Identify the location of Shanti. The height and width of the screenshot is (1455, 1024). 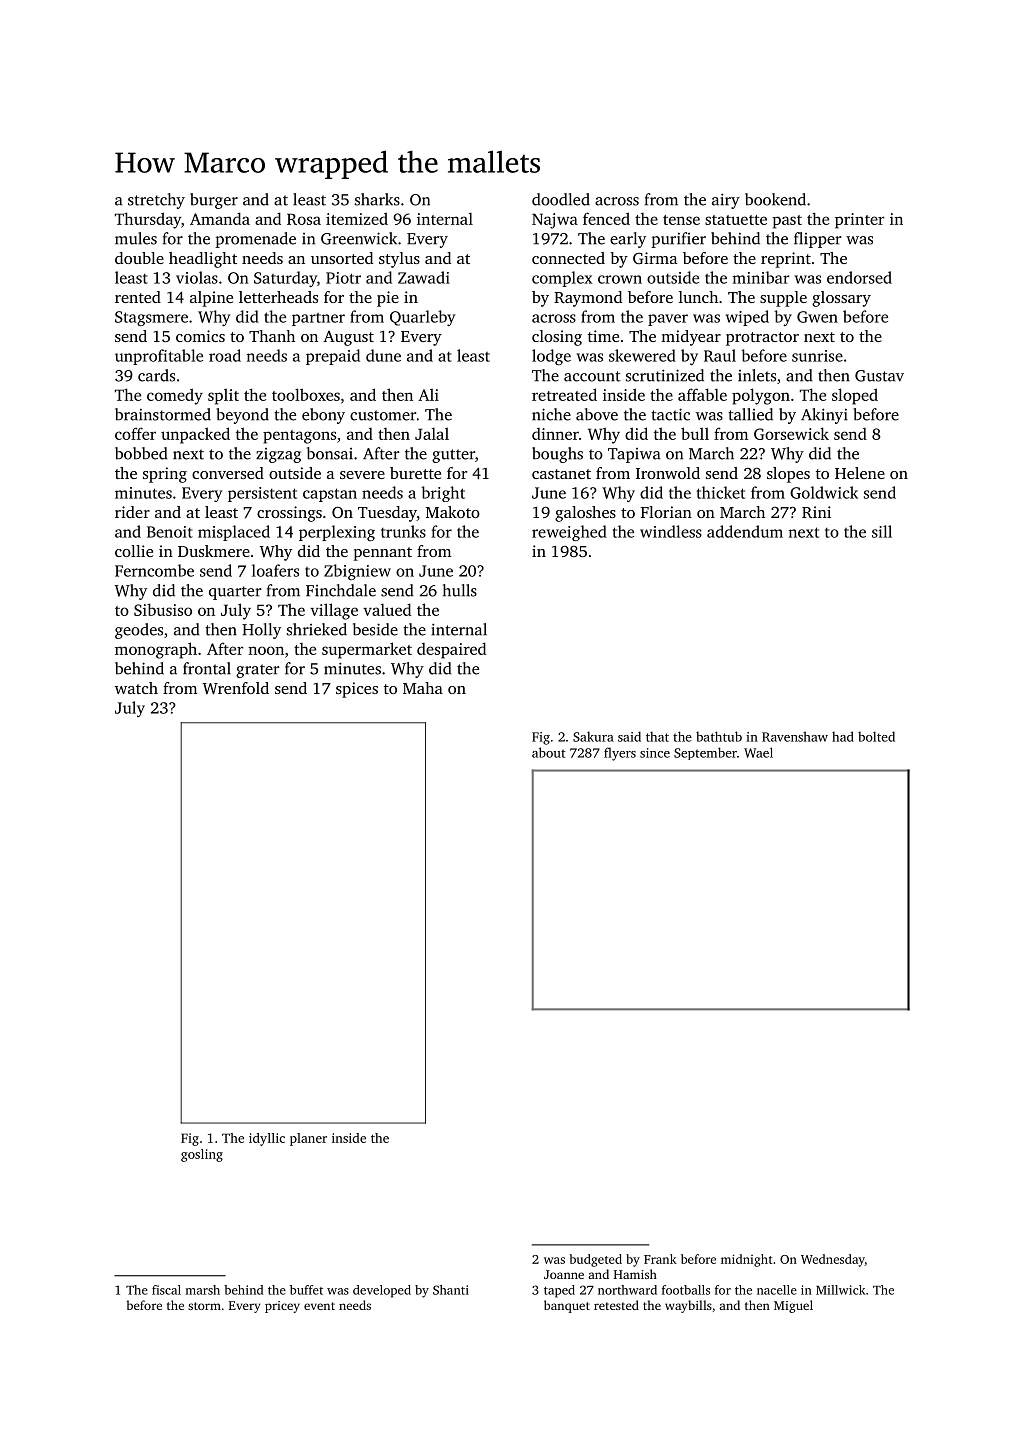
(451, 1290).
